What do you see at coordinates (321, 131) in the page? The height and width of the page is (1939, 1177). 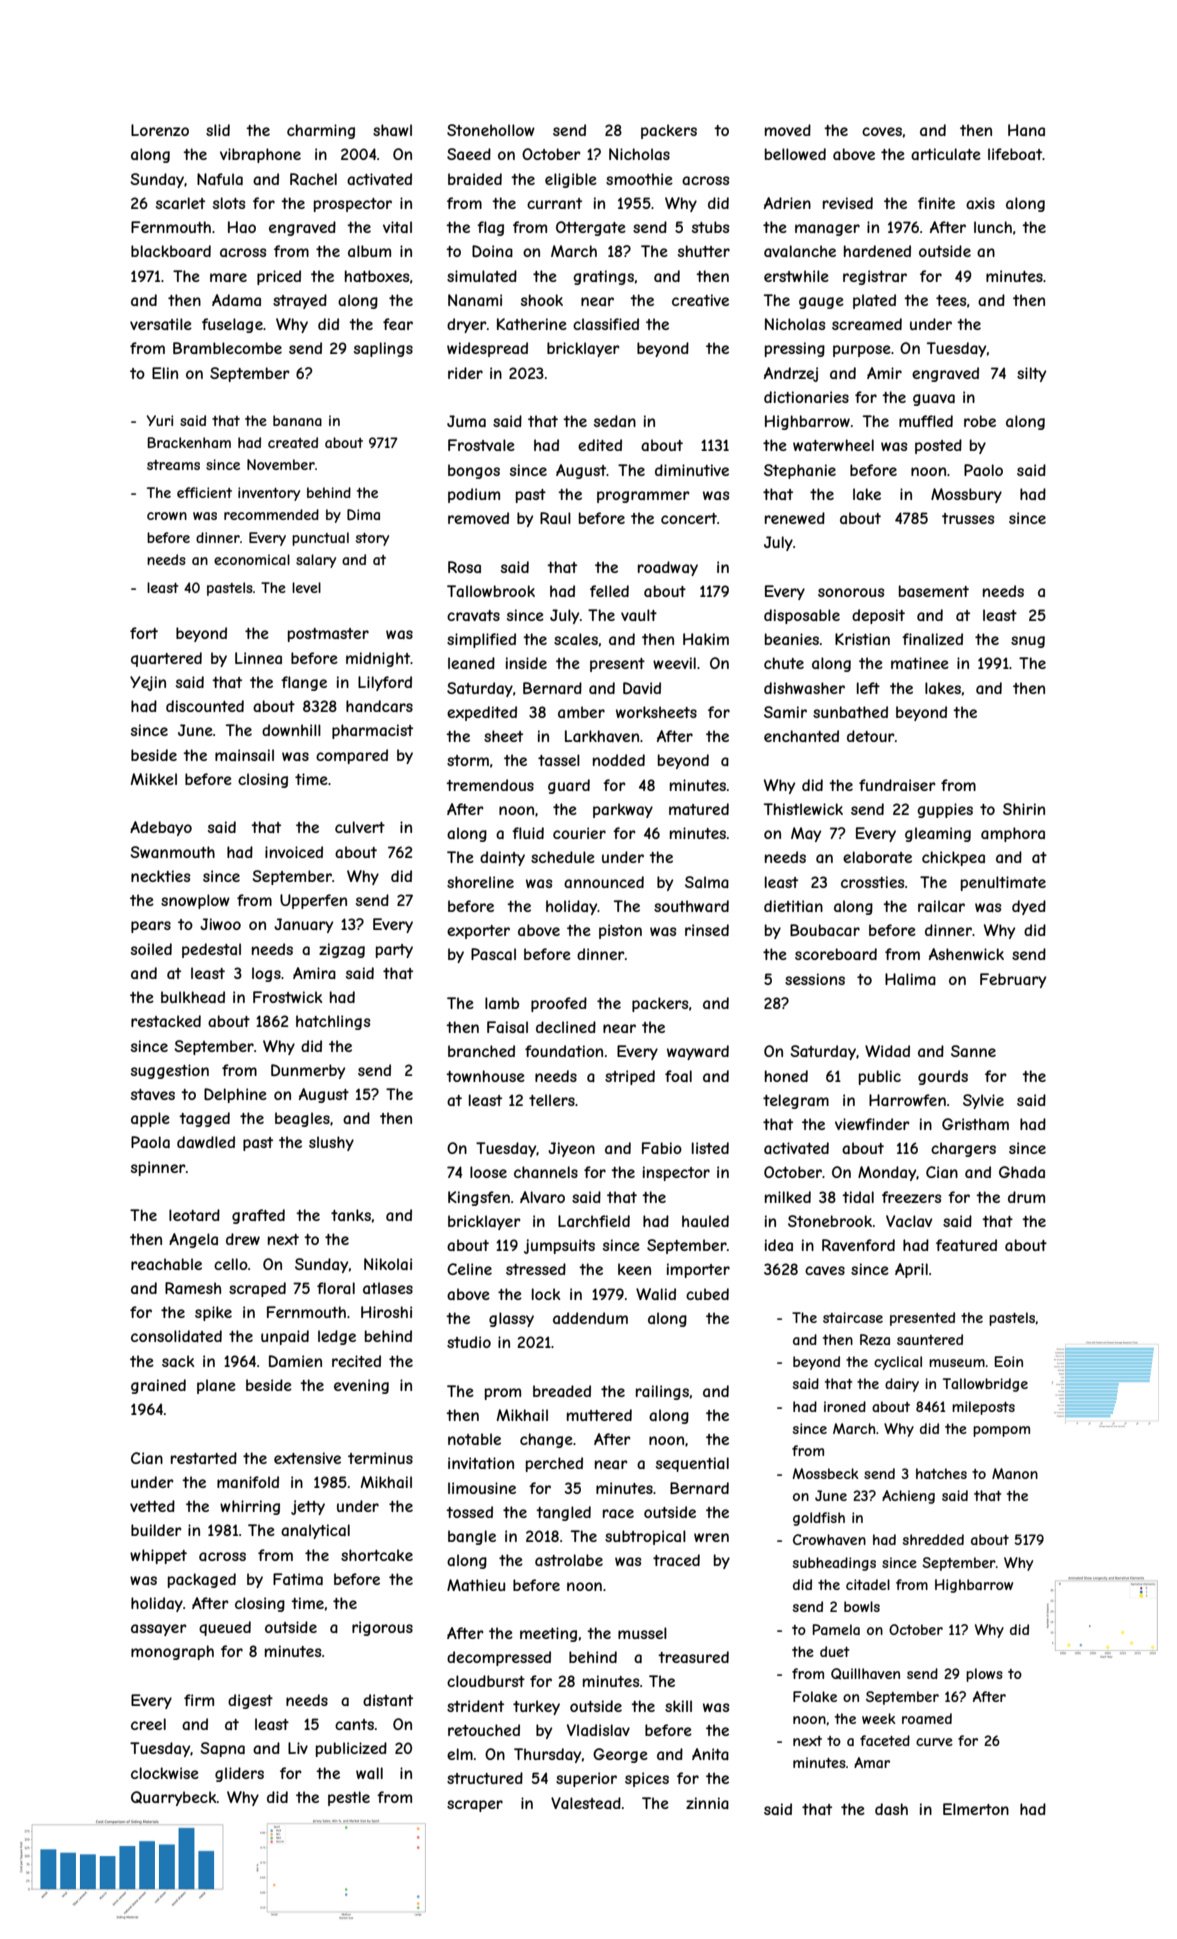 I see `charming` at bounding box center [321, 131].
